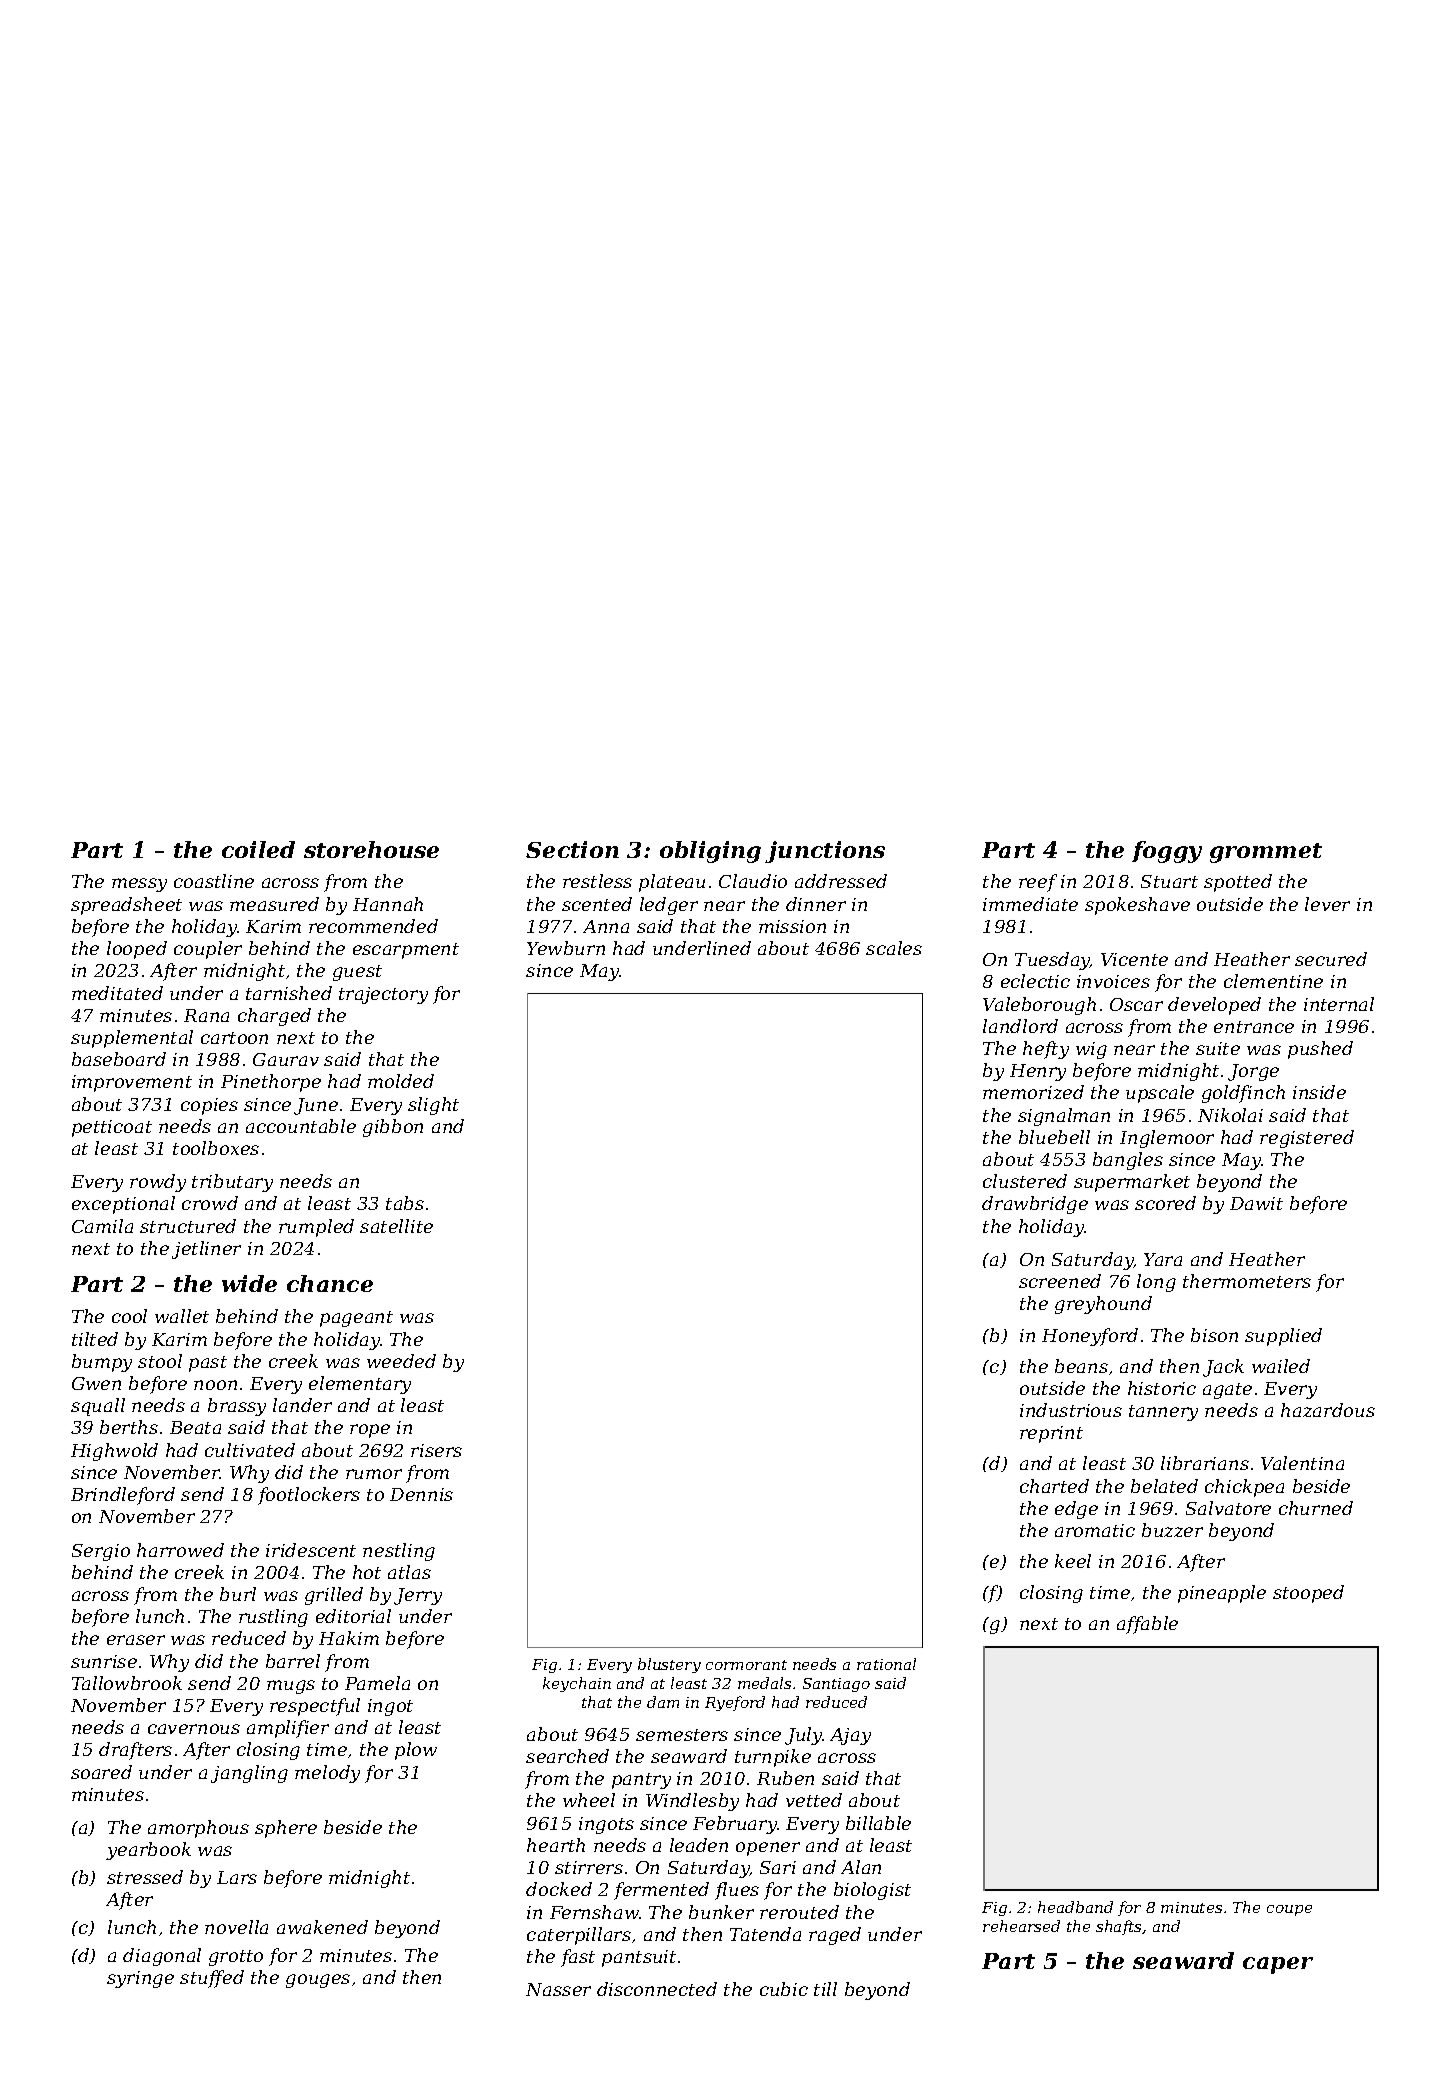 The height and width of the image is (2100, 1450). I want to click on Camila, so click(102, 1226).
